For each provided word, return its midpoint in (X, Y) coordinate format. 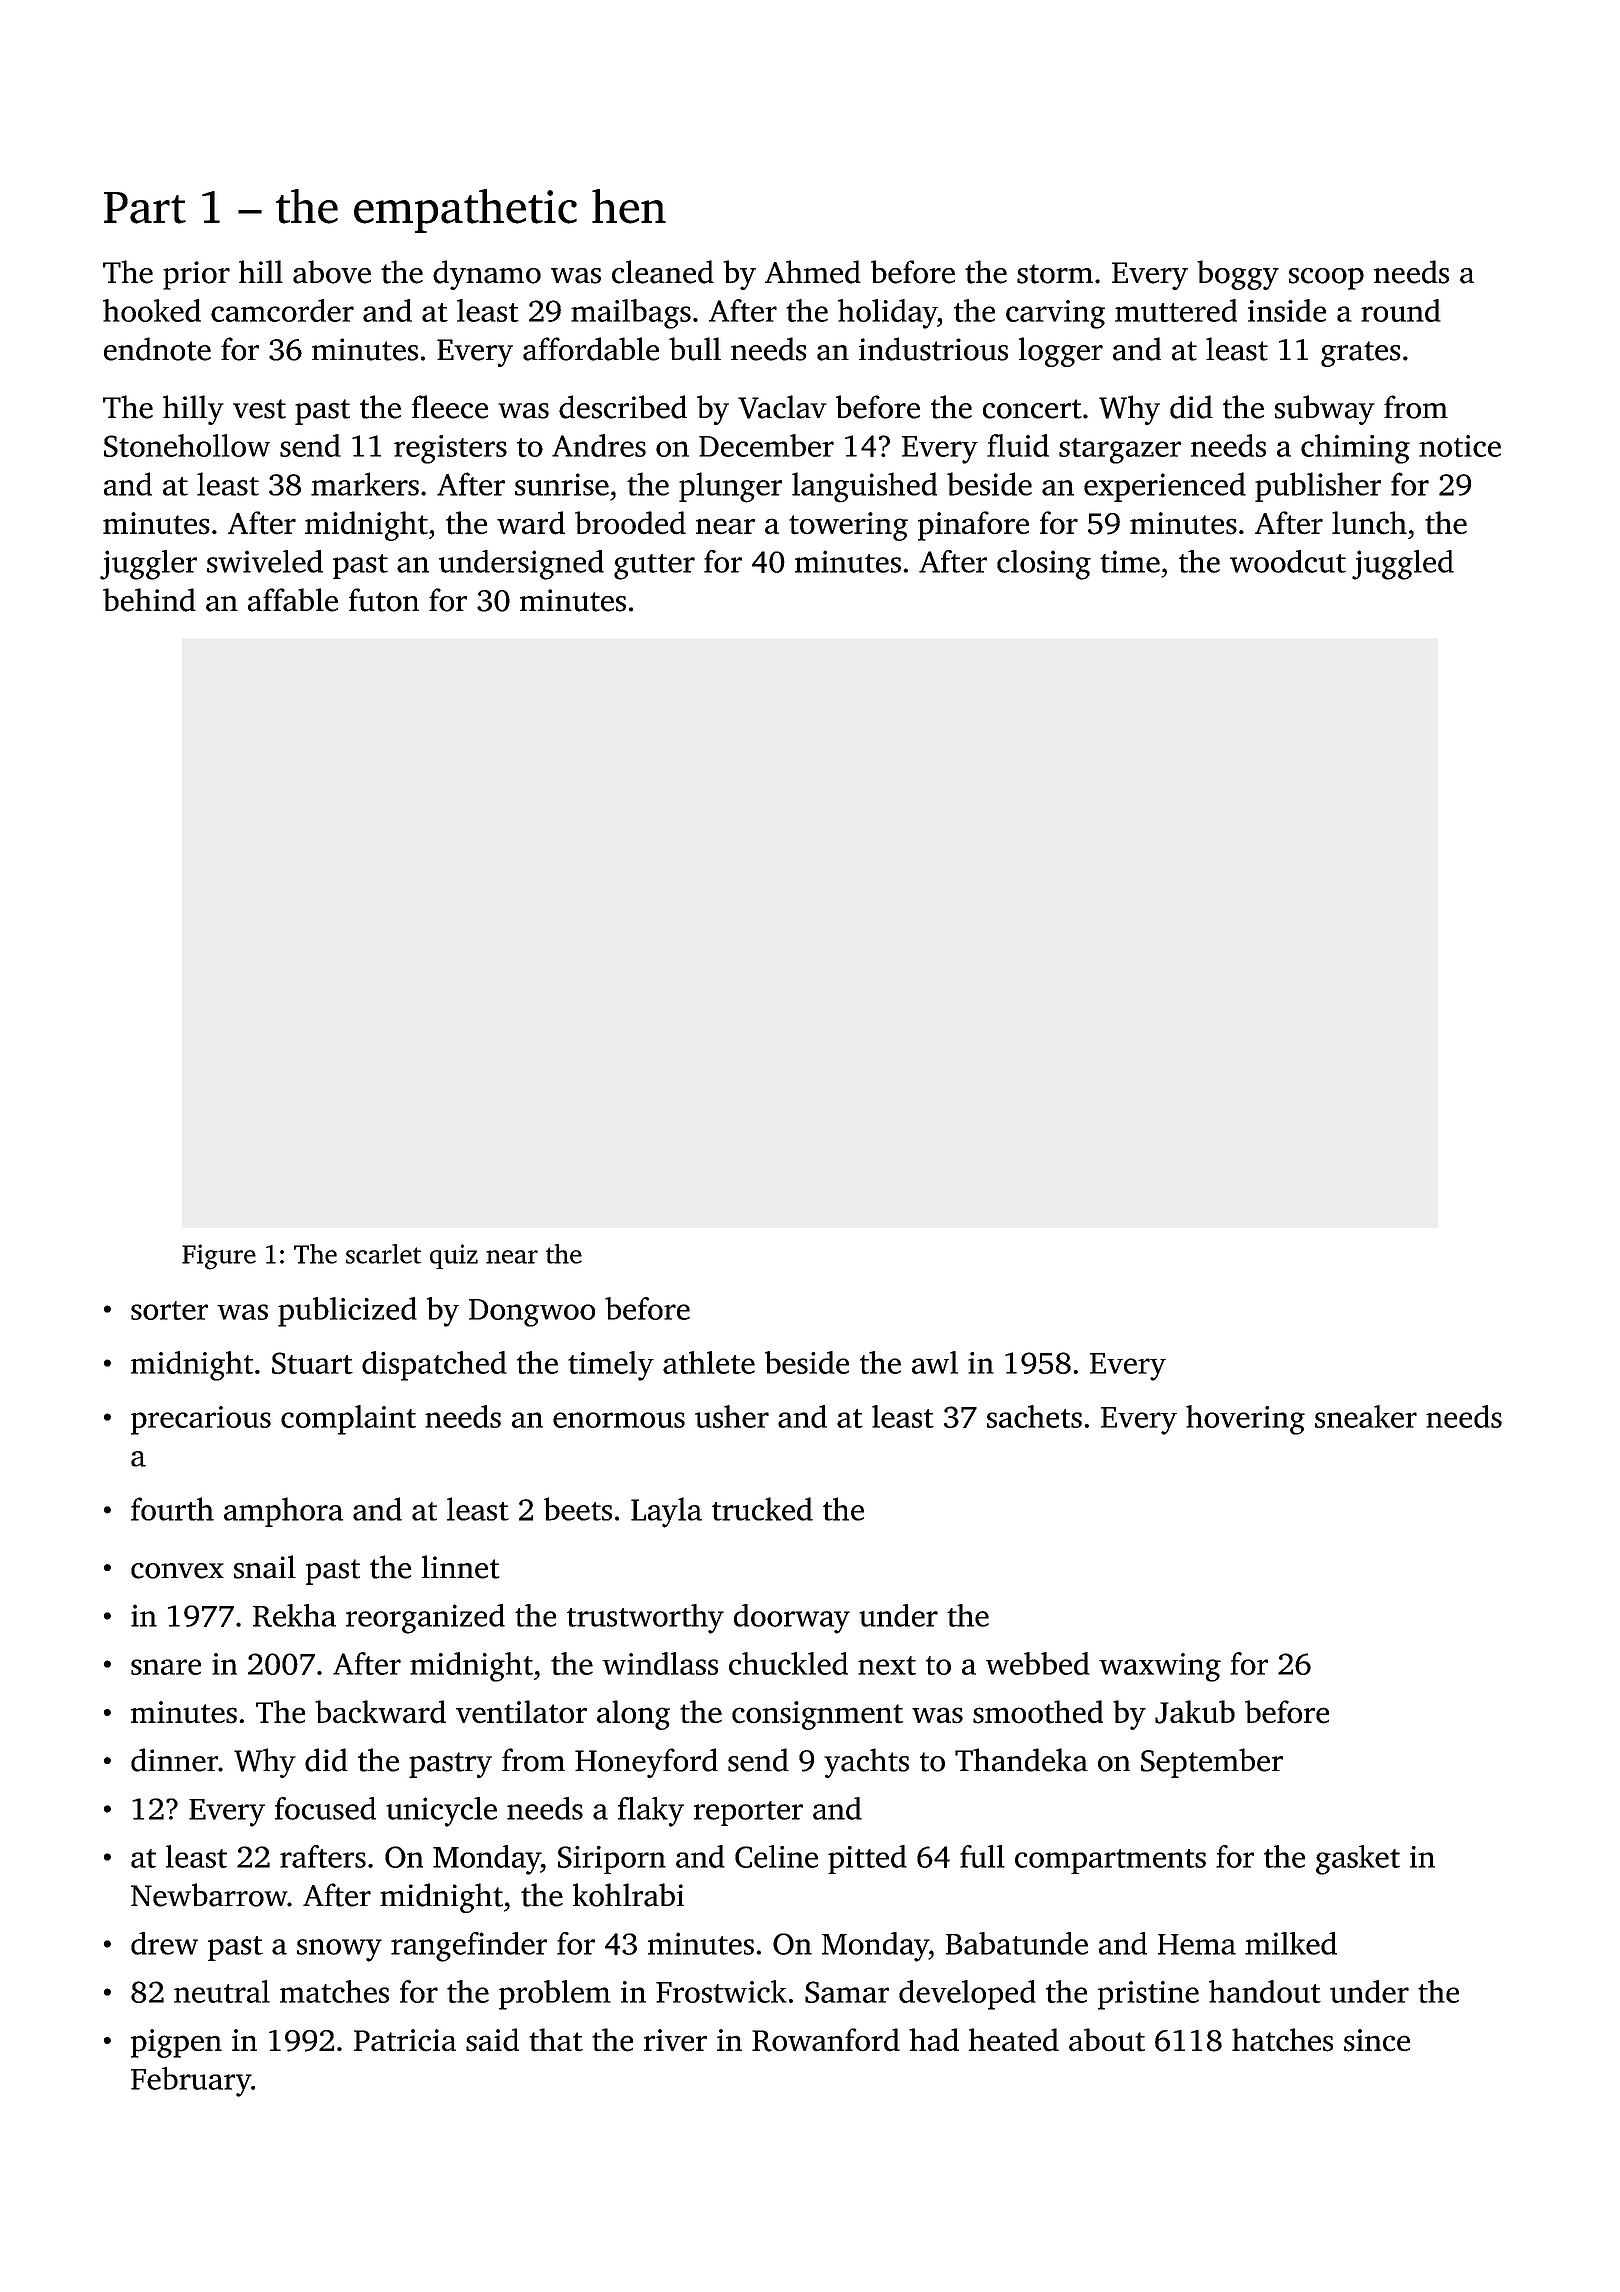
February (191, 2082)
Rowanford (826, 2040)
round (1401, 310)
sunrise (562, 484)
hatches (1282, 2040)
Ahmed (813, 272)
